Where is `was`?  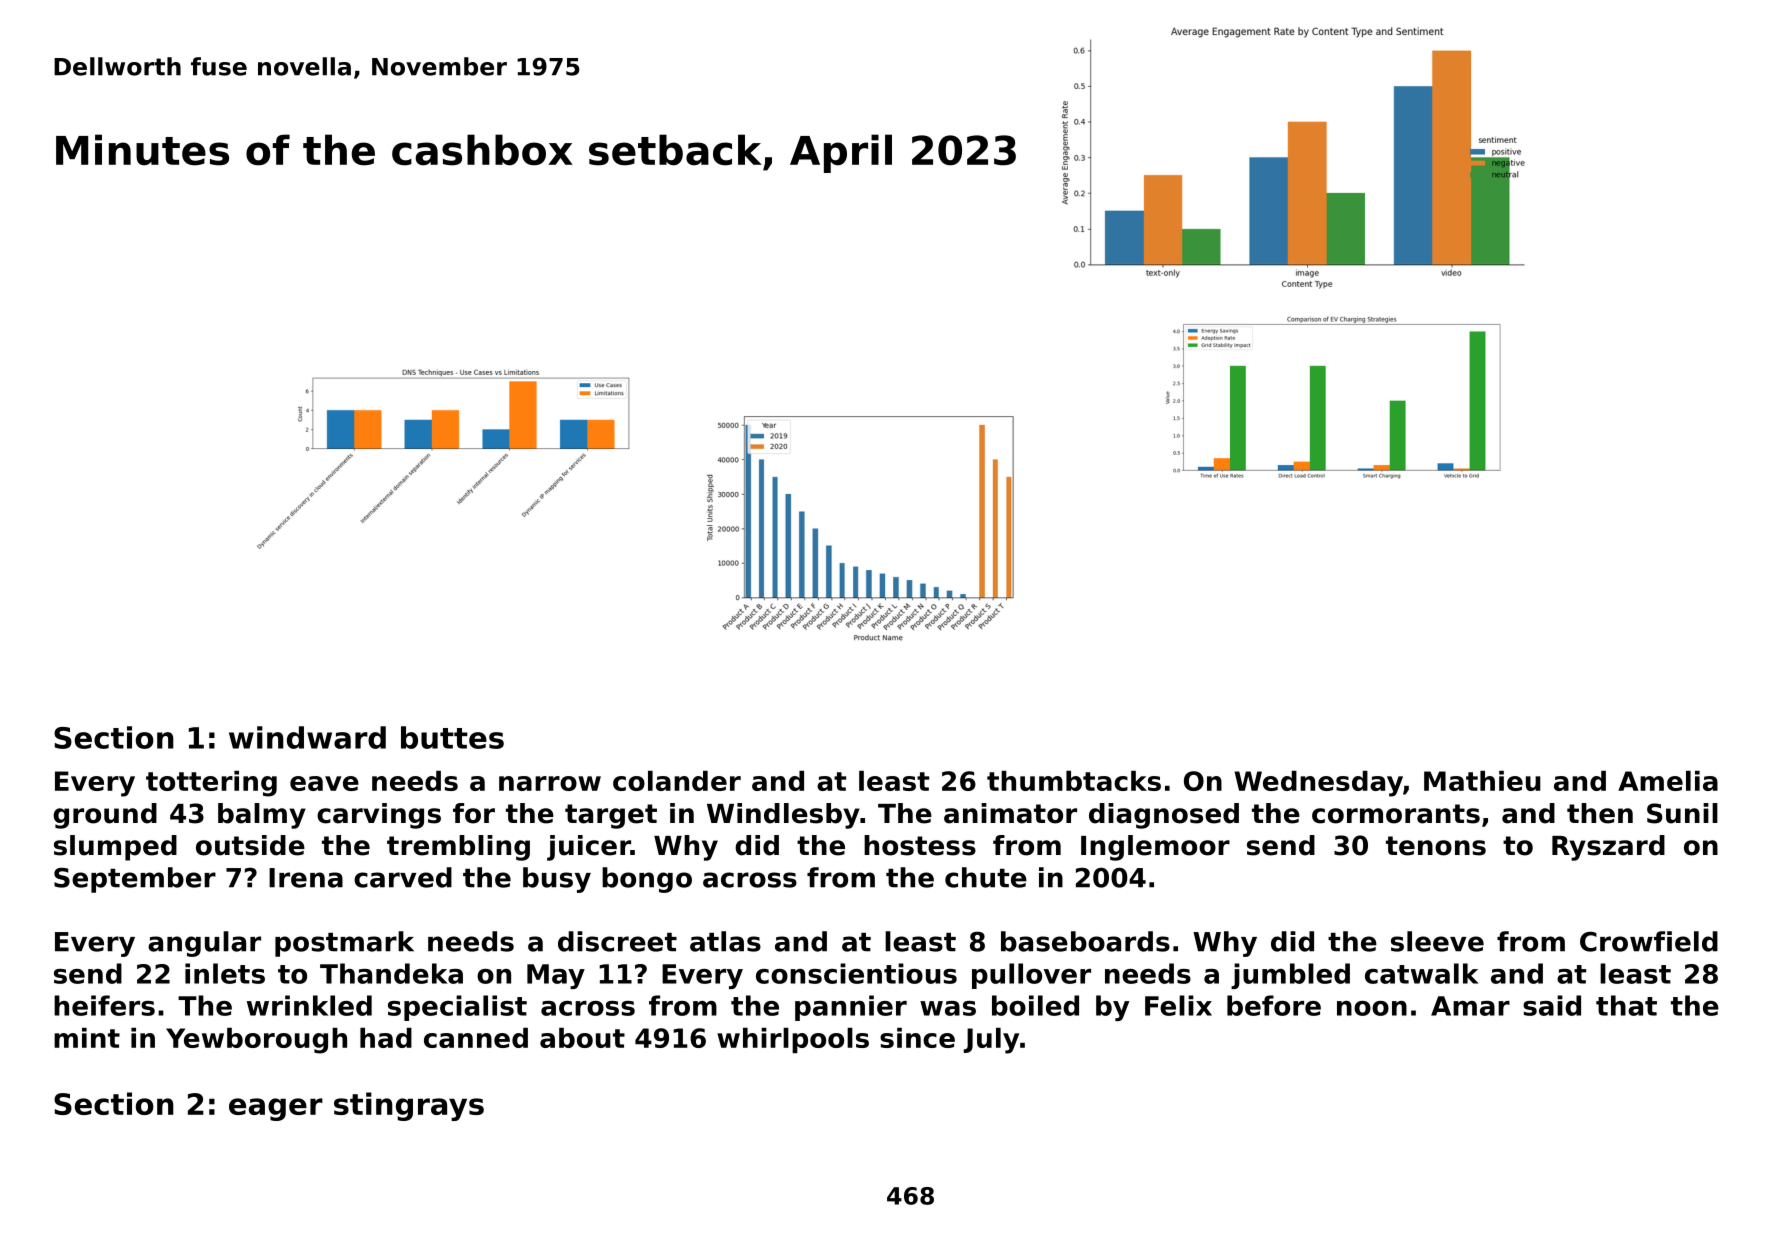
was is located at coordinates (948, 1008).
